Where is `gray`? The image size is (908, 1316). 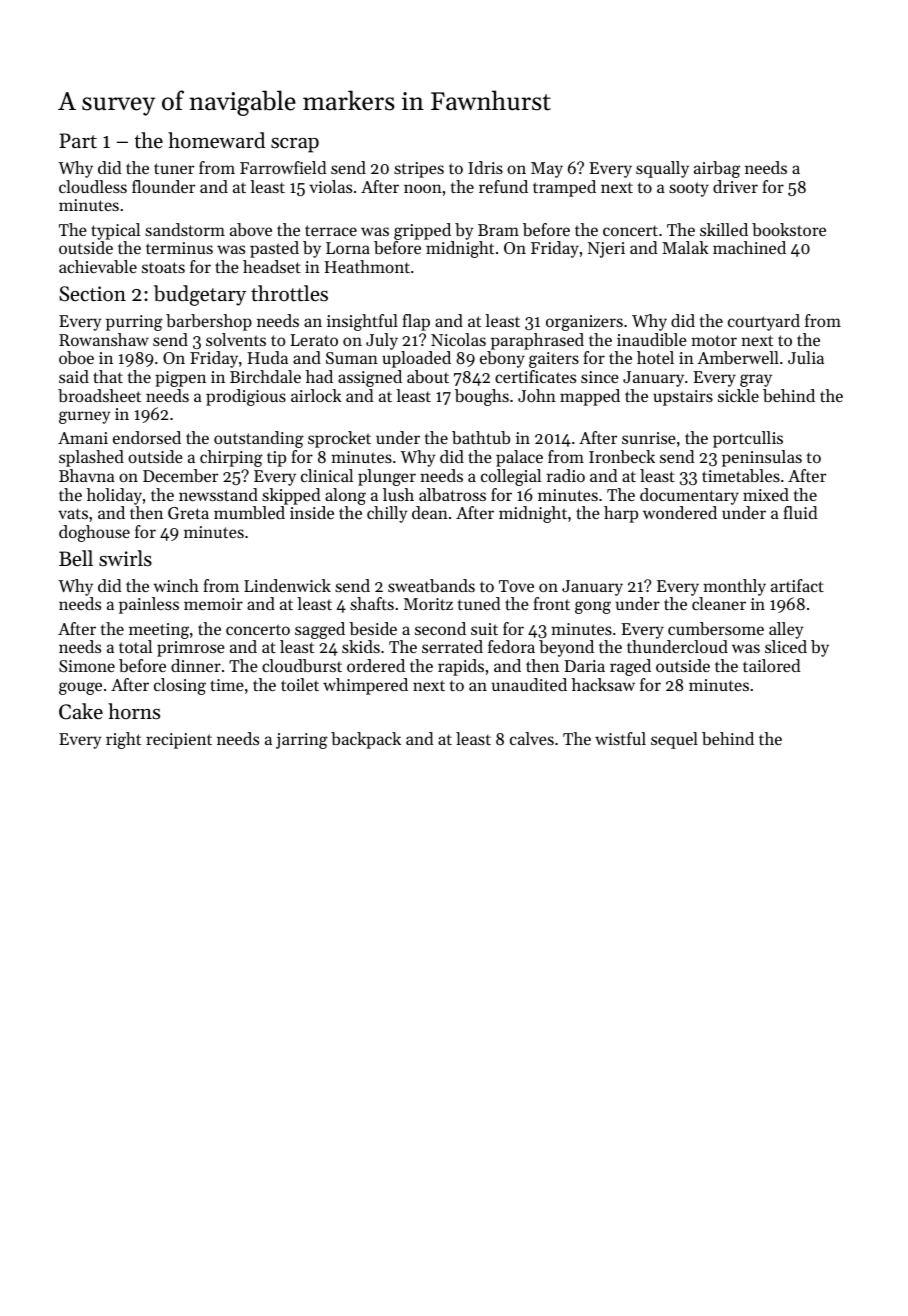
gray is located at coordinates (756, 380).
